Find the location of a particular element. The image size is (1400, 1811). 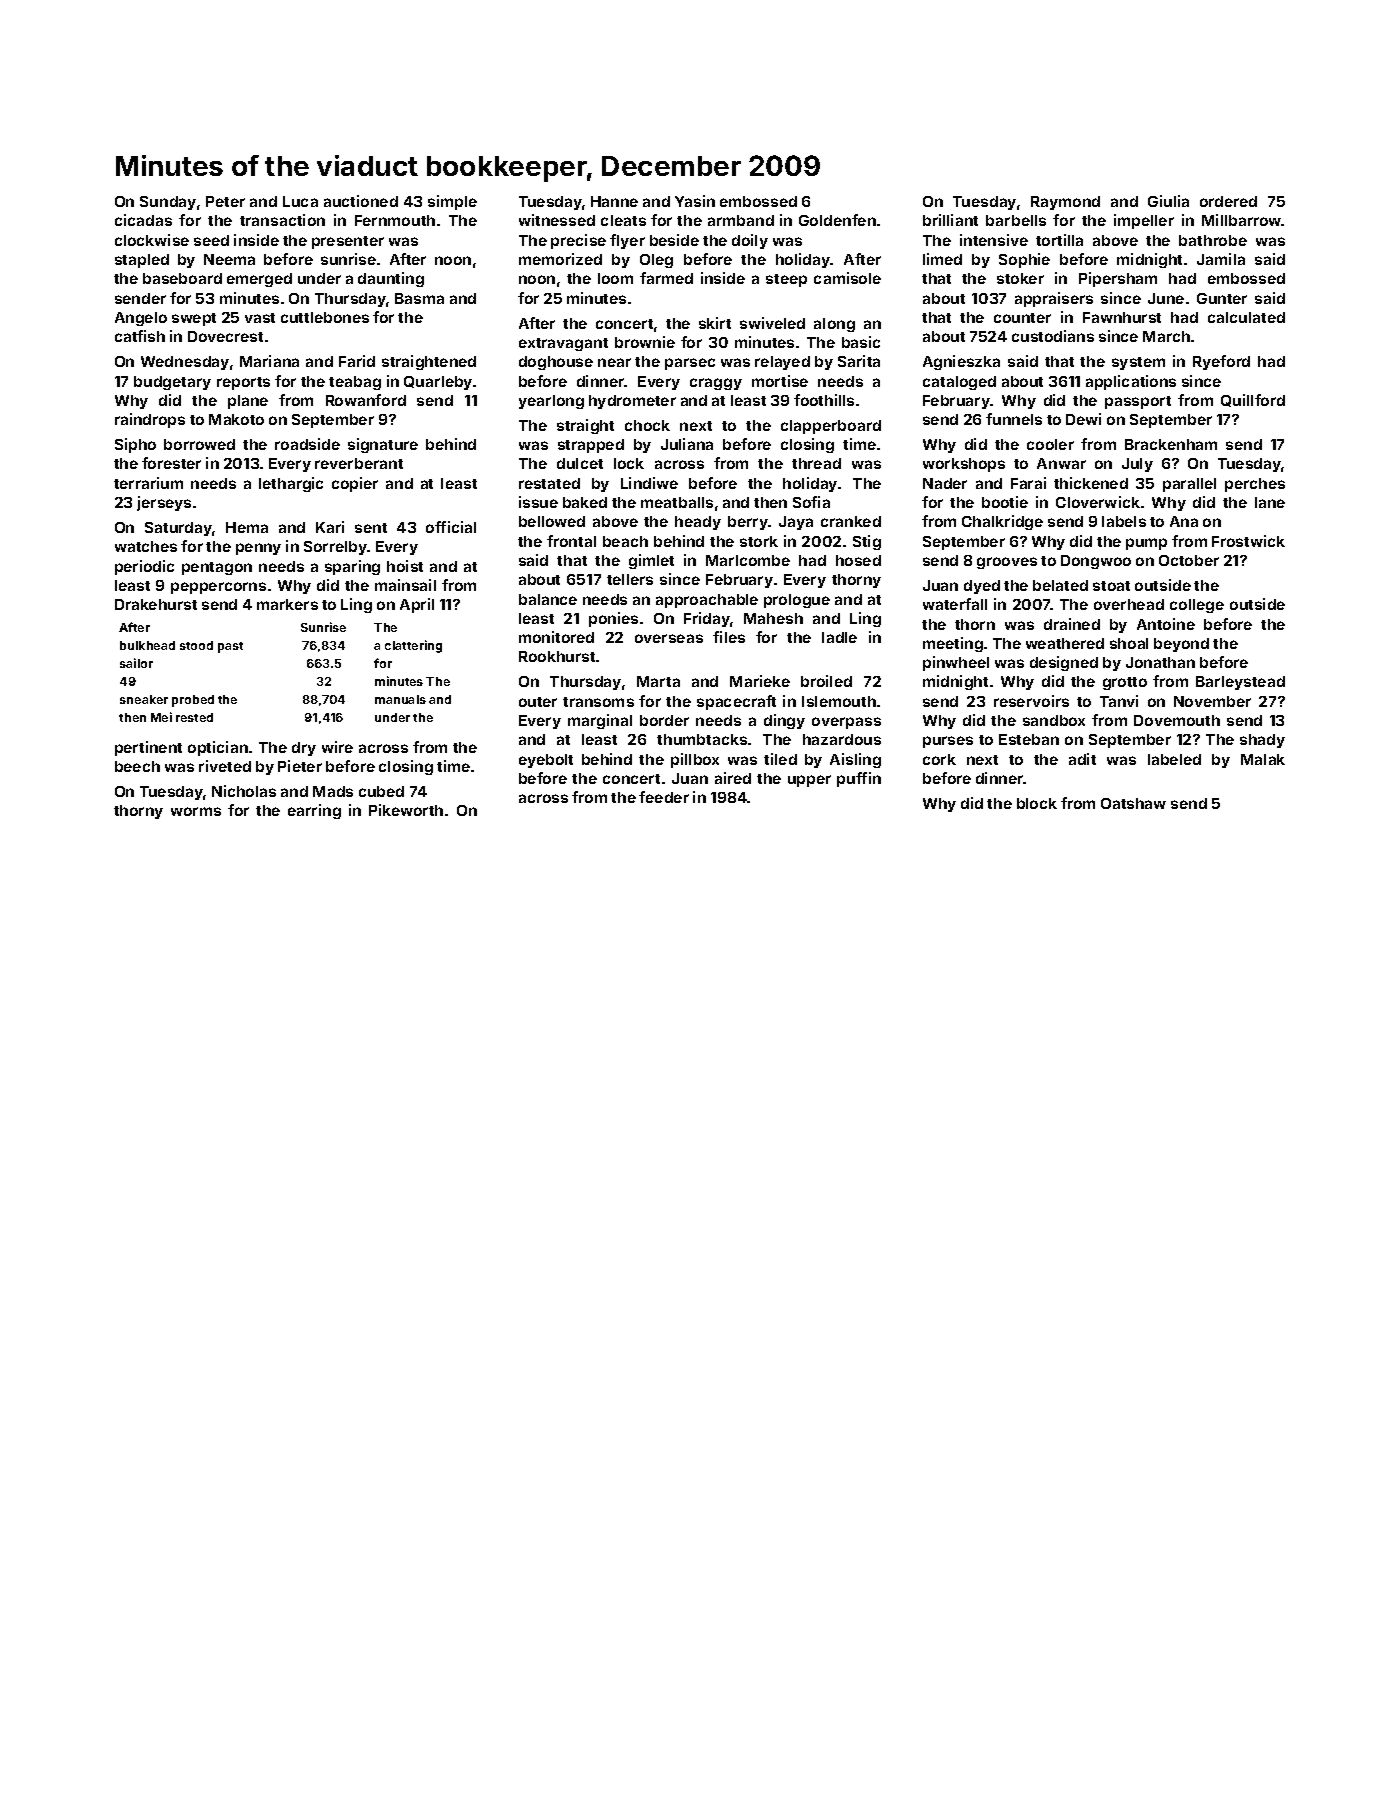

Sophie is located at coordinates (1024, 260).
